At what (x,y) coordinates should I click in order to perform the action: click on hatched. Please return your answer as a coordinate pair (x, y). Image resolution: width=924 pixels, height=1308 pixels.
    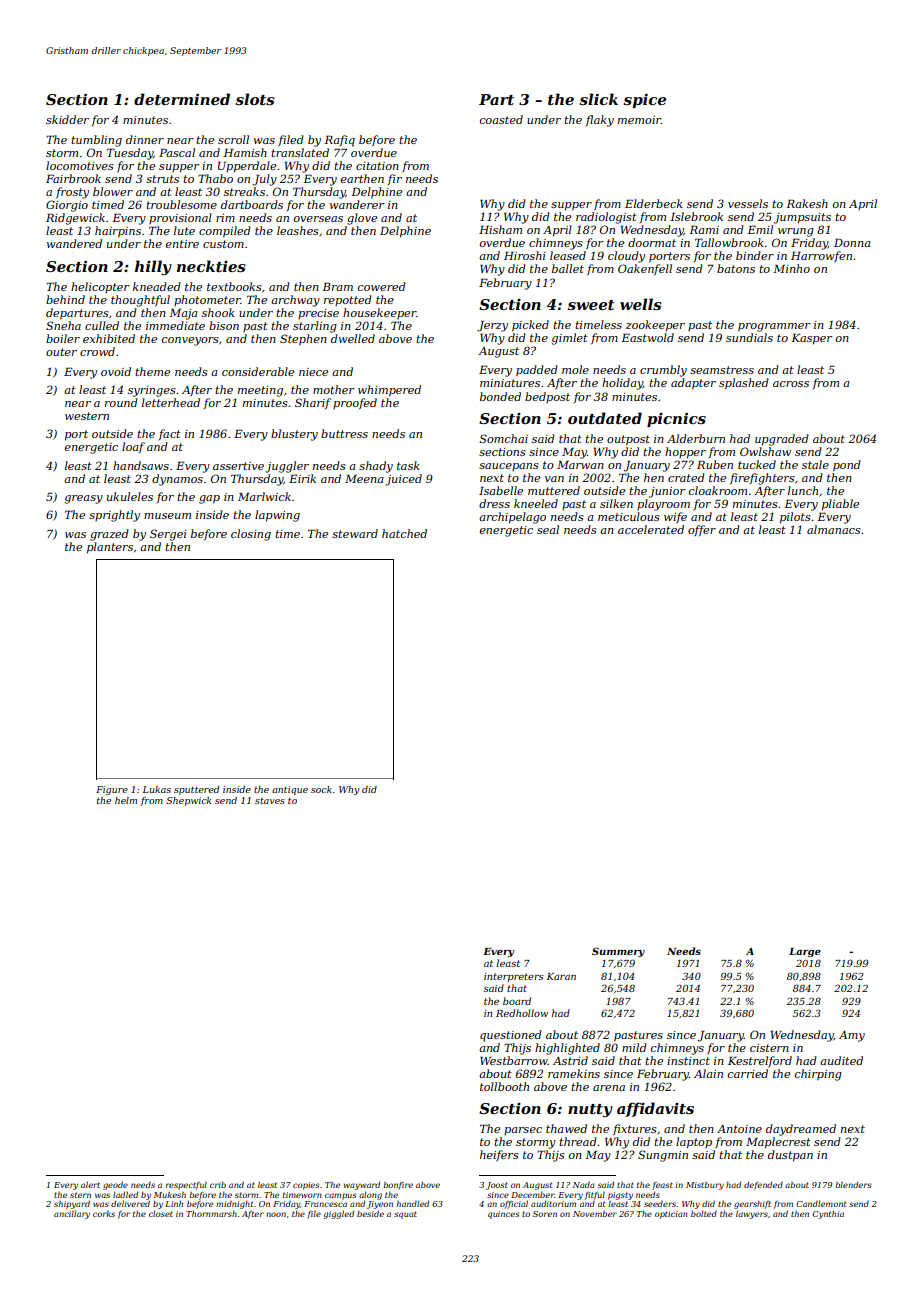
    Looking at the image, I should click on (404, 533).
